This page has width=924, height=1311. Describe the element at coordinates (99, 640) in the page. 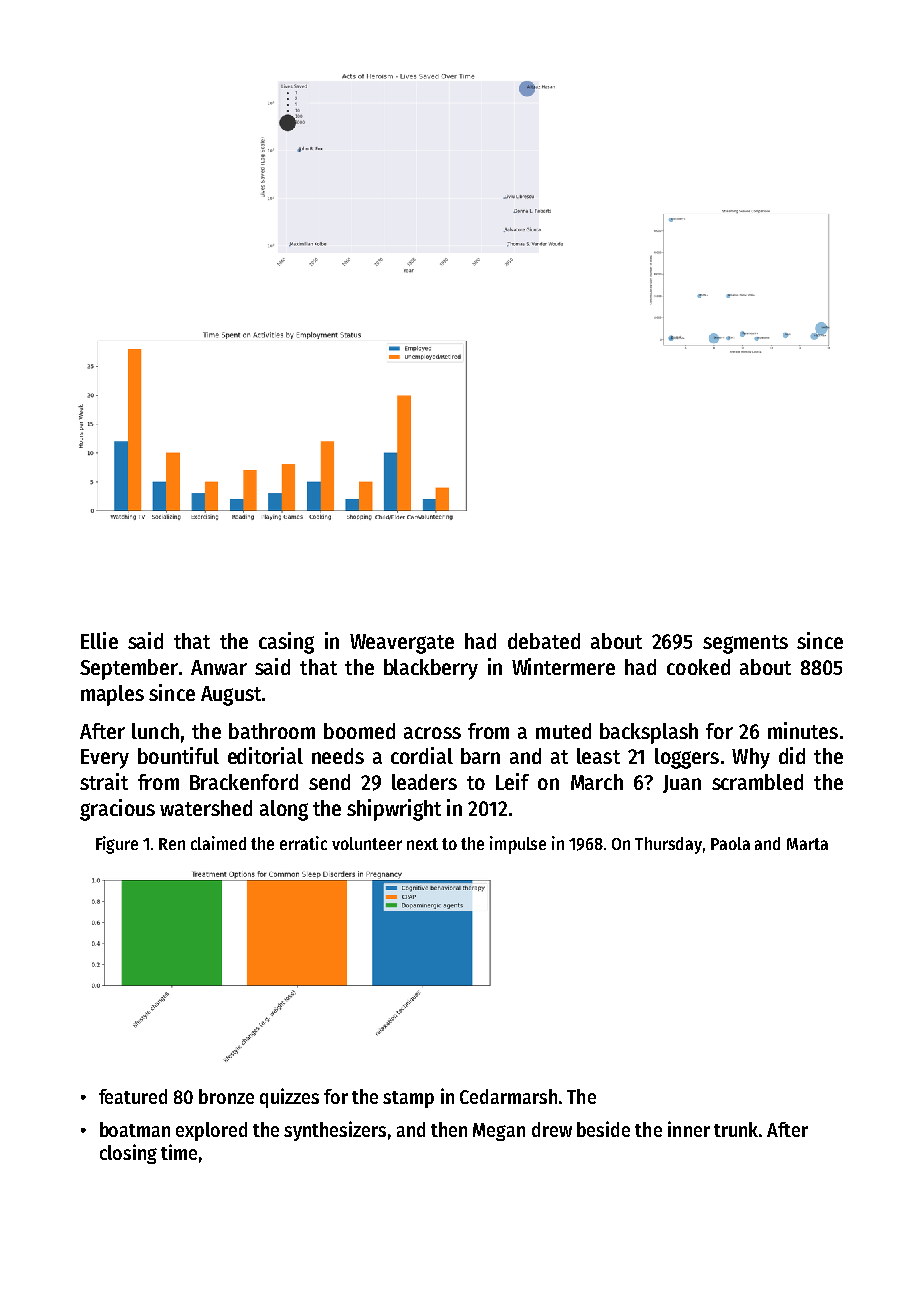

I see `Ellie` at that location.
